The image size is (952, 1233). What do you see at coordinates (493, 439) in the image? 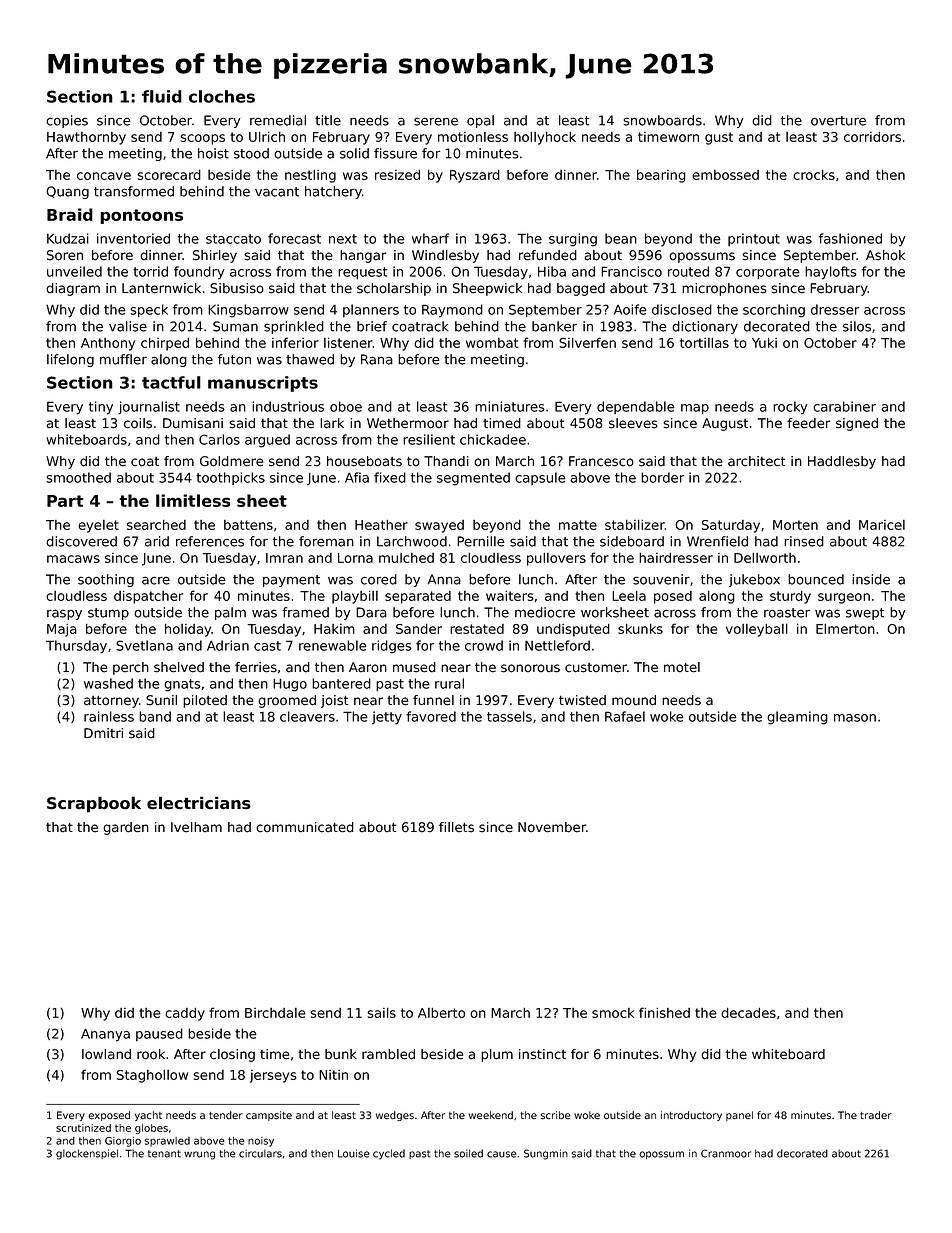
I see `chickadee` at bounding box center [493, 439].
